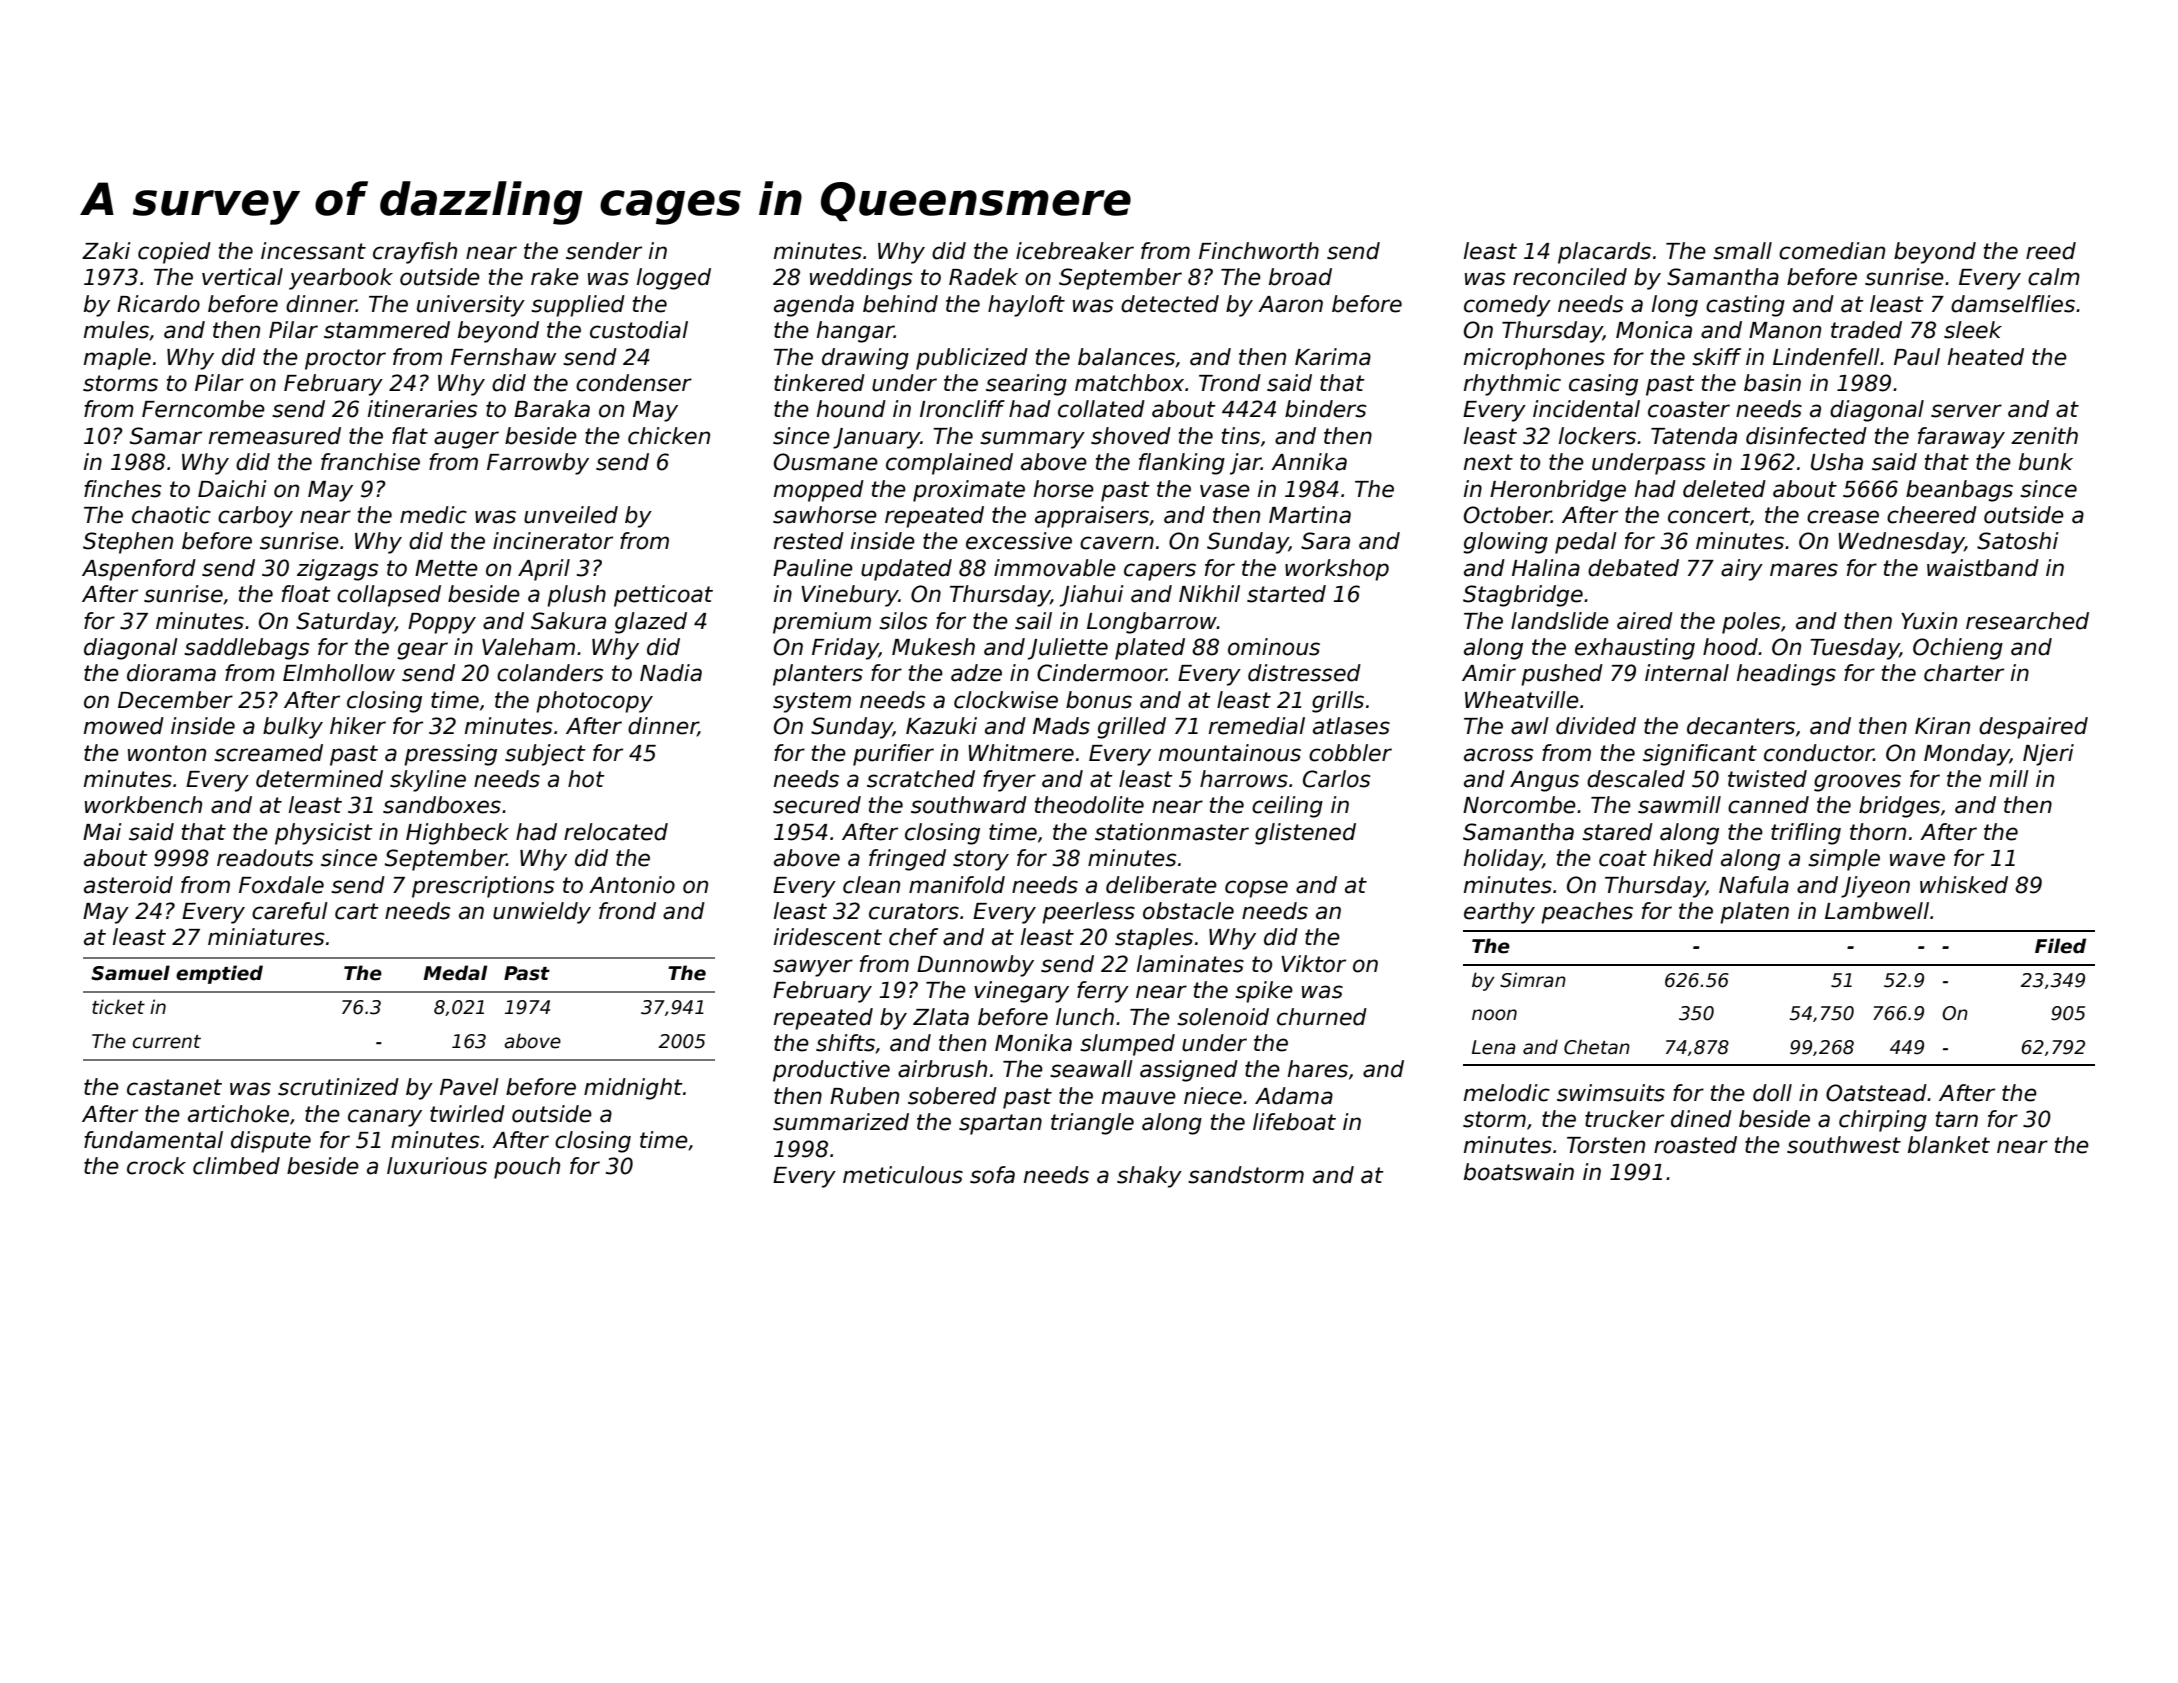 Image resolution: width=2178 pixels, height=1683 pixels. I want to click on meticulous, so click(903, 1175).
